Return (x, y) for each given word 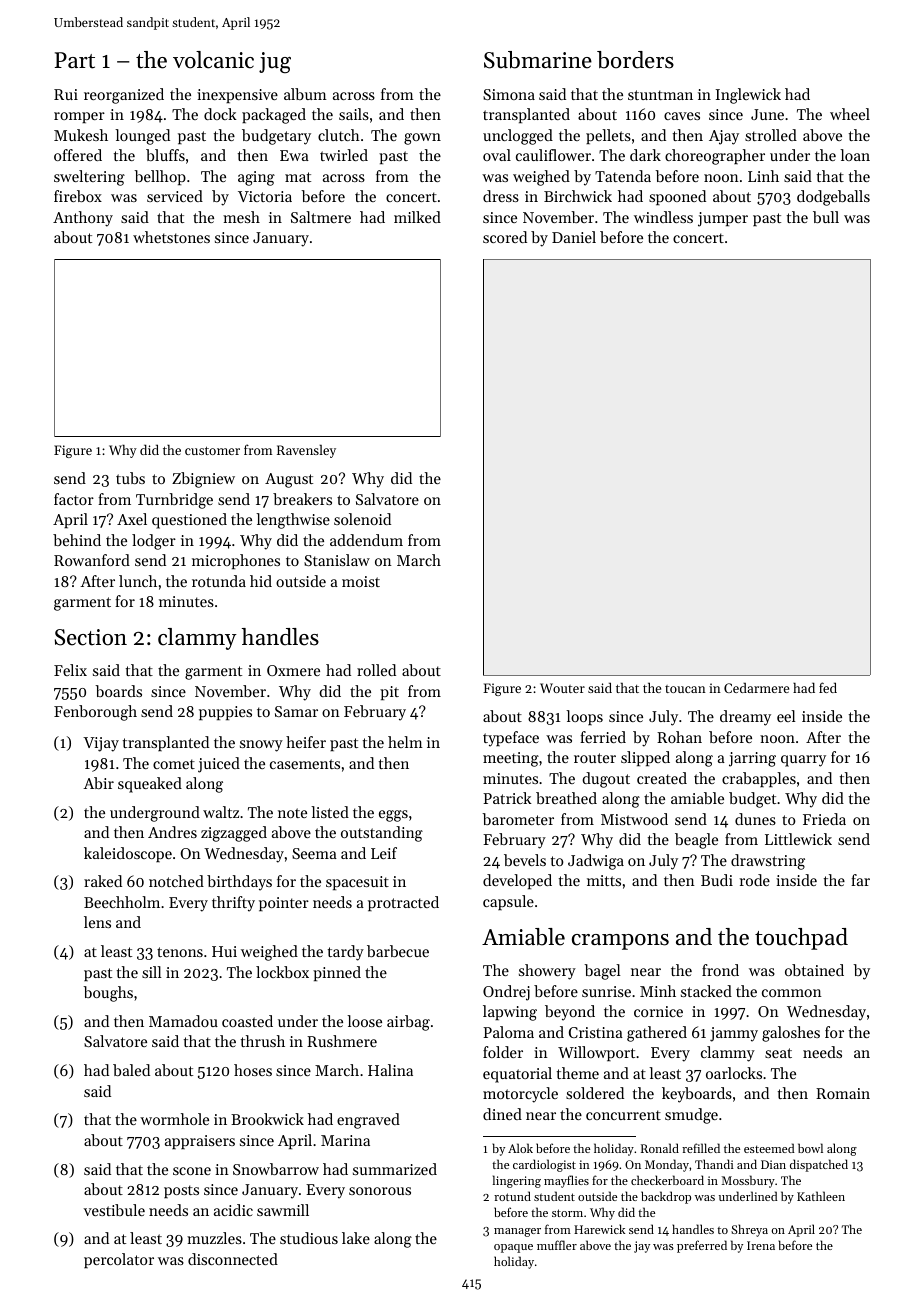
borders (635, 60)
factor (74, 499)
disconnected (233, 1259)
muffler (557, 1245)
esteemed (769, 1148)
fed (828, 687)
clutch (339, 135)
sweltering (89, 178)
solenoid (362, 519)
